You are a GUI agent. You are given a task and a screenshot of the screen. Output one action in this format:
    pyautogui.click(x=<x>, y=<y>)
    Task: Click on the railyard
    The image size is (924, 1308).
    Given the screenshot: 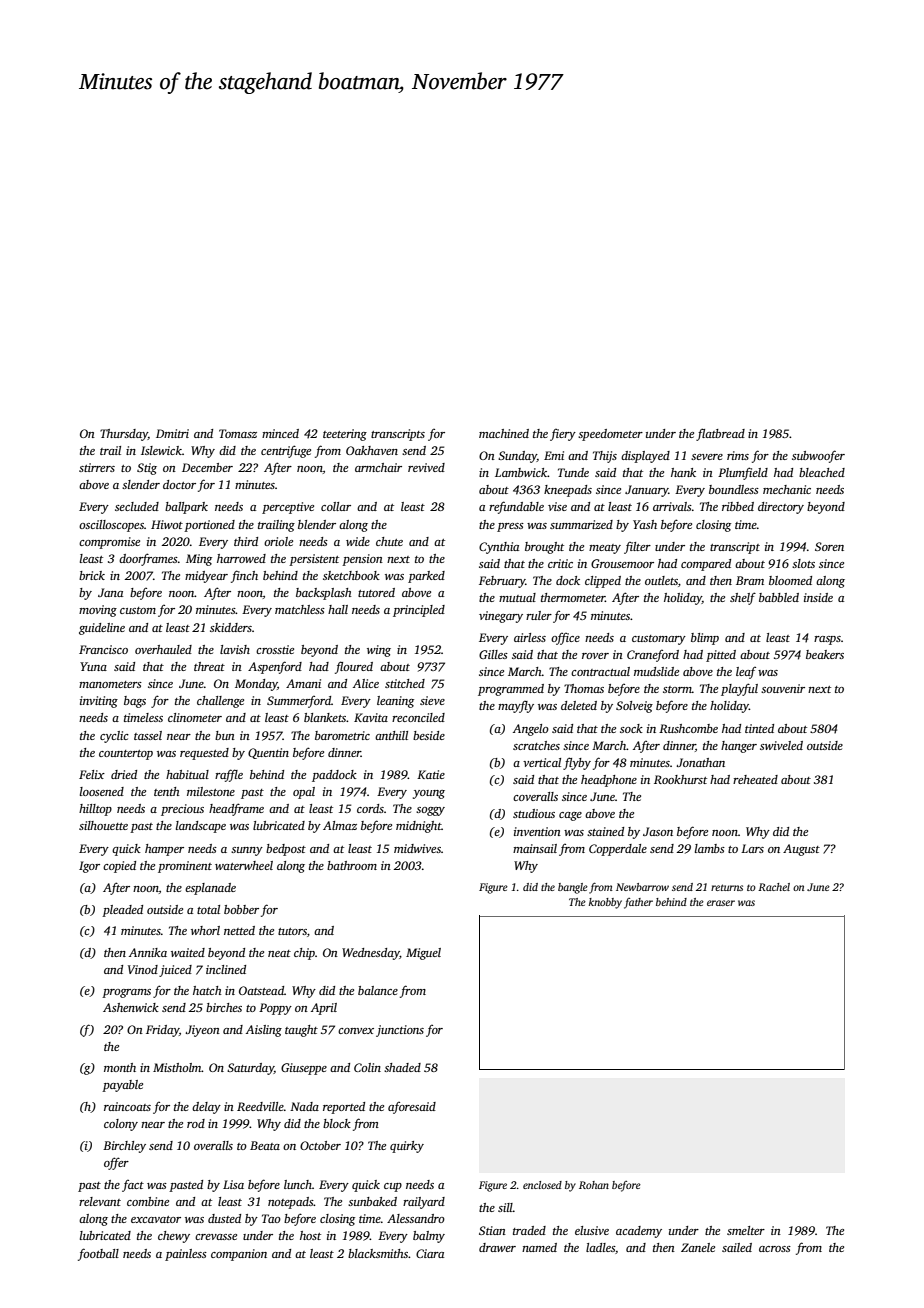 What is the action you would take?
    pyautogui.click(x=424, y=1203)
